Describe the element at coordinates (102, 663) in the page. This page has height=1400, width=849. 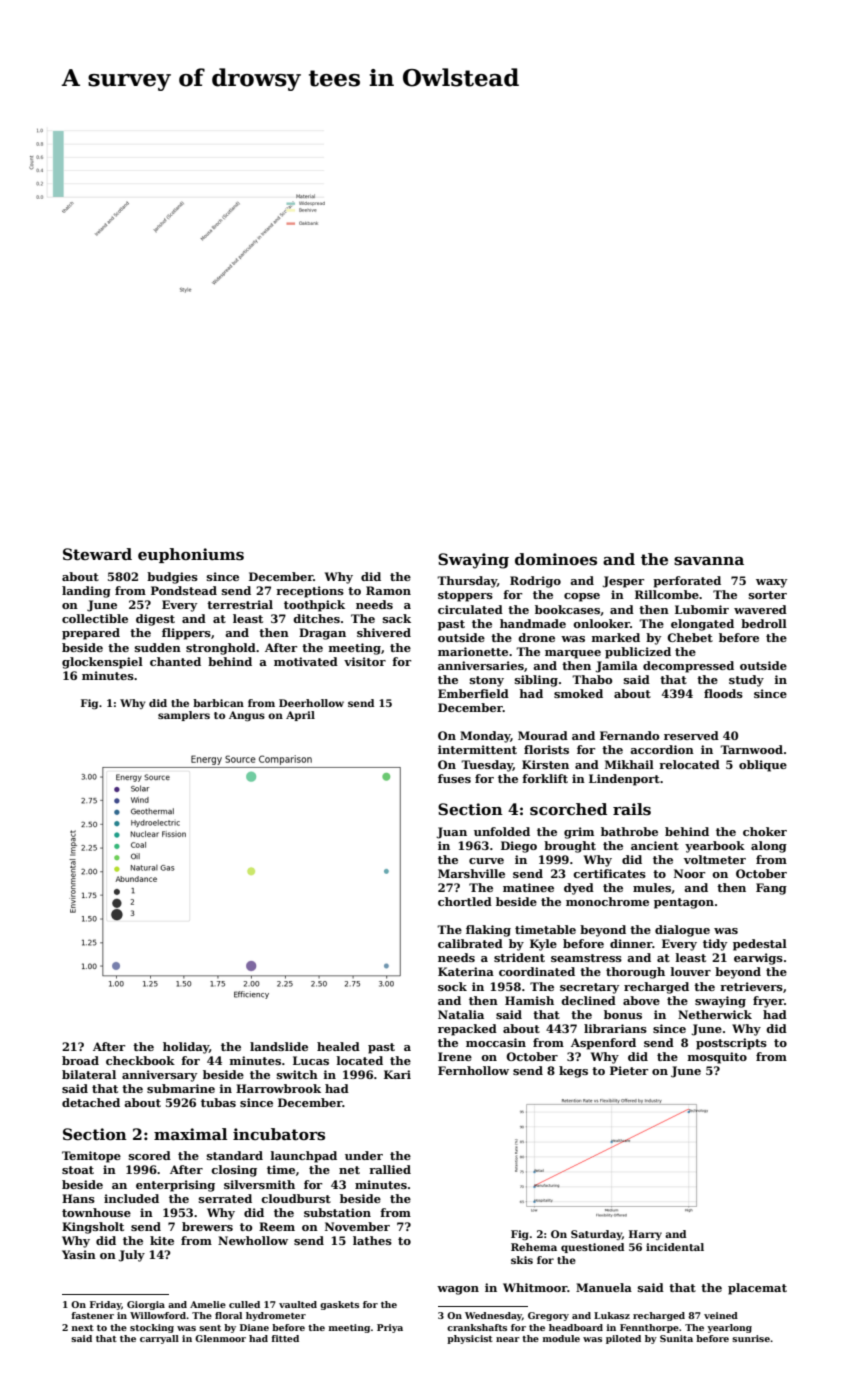
I see `glockenspiel` at that location.
